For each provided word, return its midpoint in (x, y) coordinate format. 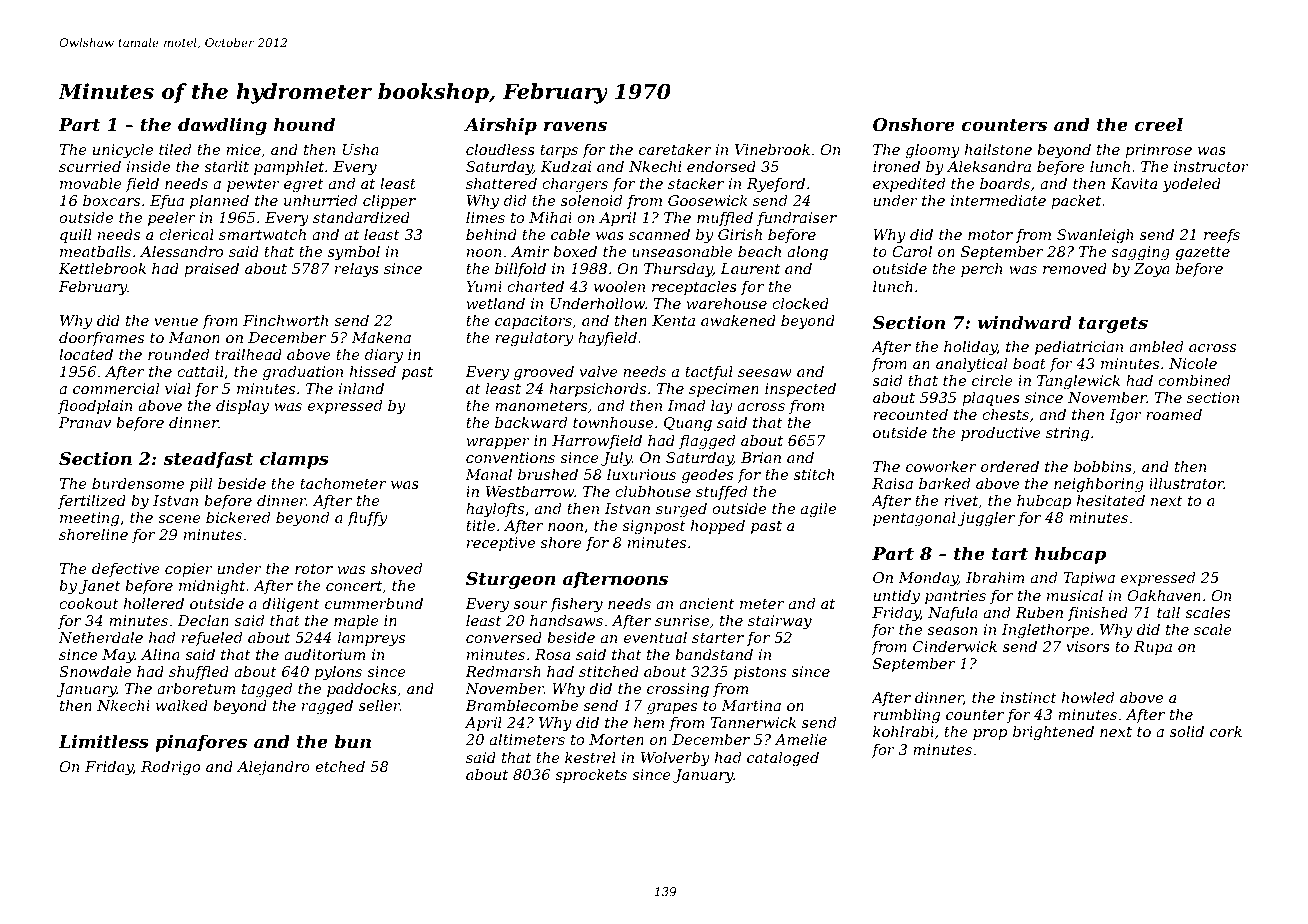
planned (219, 202)
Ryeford (776, 185)
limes (485, 217)
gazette (1202, 253)
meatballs (95, 251)
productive (1001, 434)
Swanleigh (1095, 236)
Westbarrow (530, 491)
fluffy (367, 519)
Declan (203, 620)
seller (379, 705)
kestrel (590, 757)
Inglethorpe (1045, 631)
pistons (760, 673)
